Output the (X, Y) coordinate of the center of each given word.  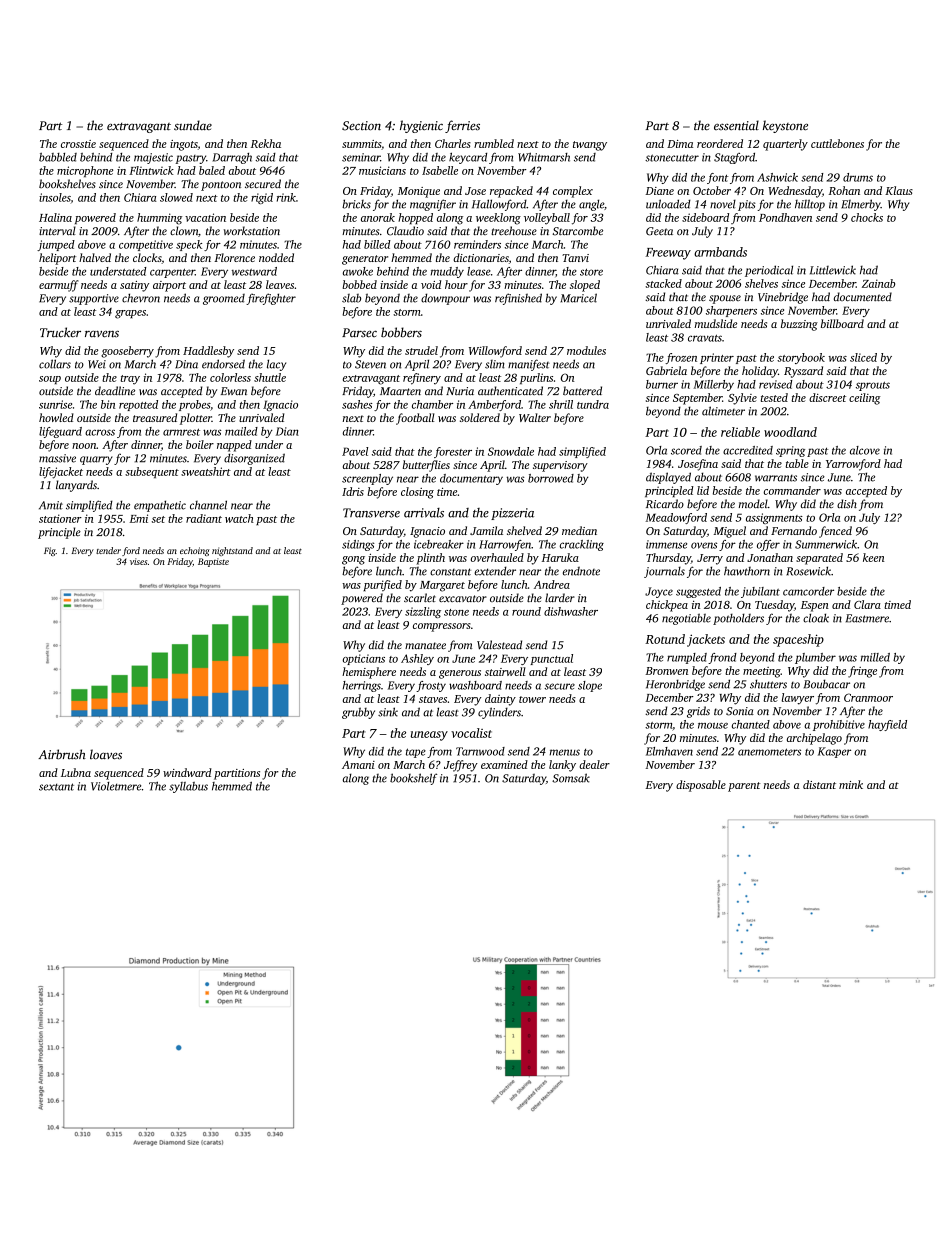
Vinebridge (783, 298)
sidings (358, 545)
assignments (774, 518)
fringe (862, 672)
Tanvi (575, 258)
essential (736, 125)
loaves (106, 754)
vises (138, 561)
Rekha (266, 143)
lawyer (798, 699)
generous (460, 674)
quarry (96, 460)
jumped (56, 245)
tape (416, 753)
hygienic (421, 126)
